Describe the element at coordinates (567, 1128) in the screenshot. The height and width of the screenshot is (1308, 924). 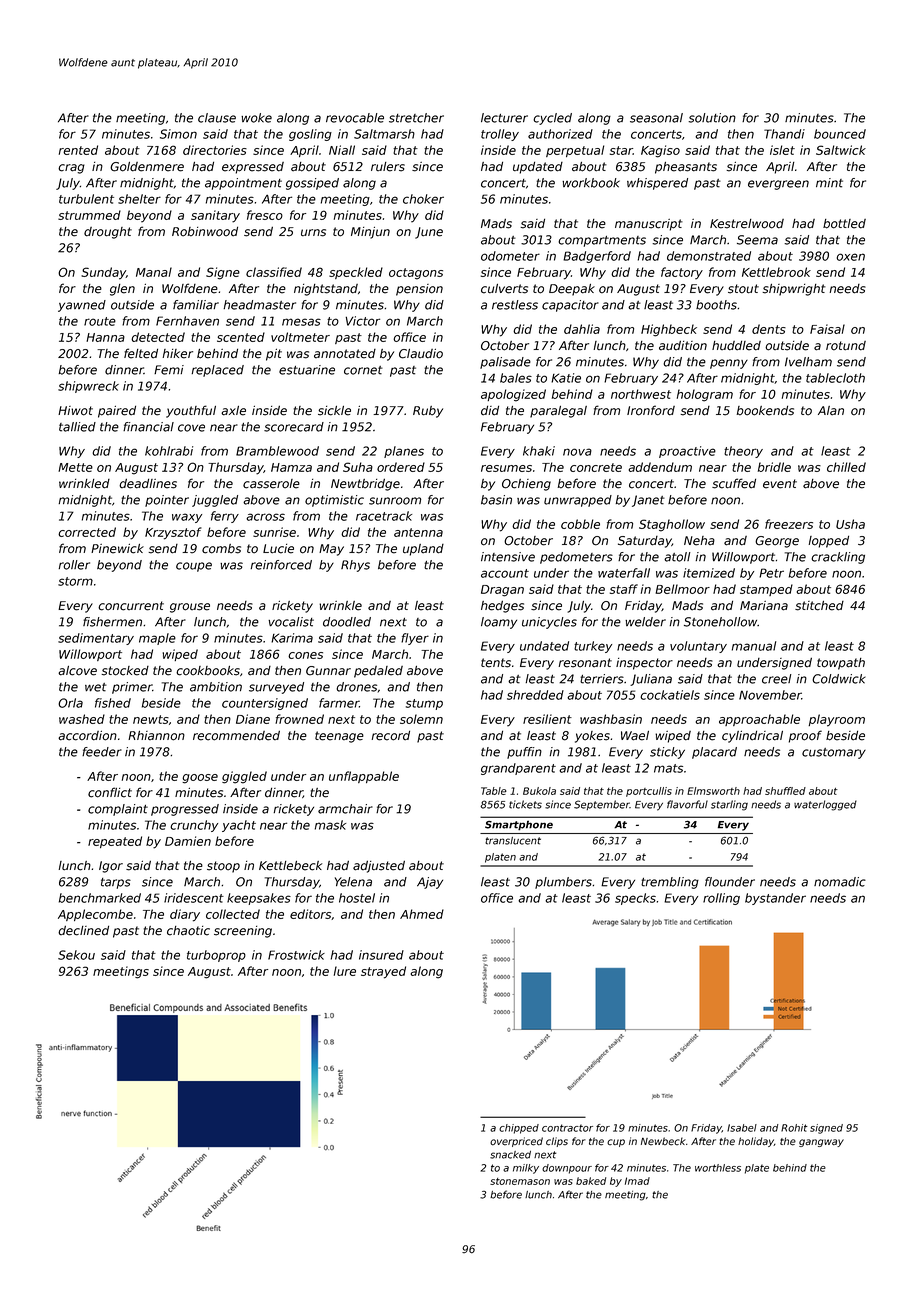
I see `contractor` at that location.
